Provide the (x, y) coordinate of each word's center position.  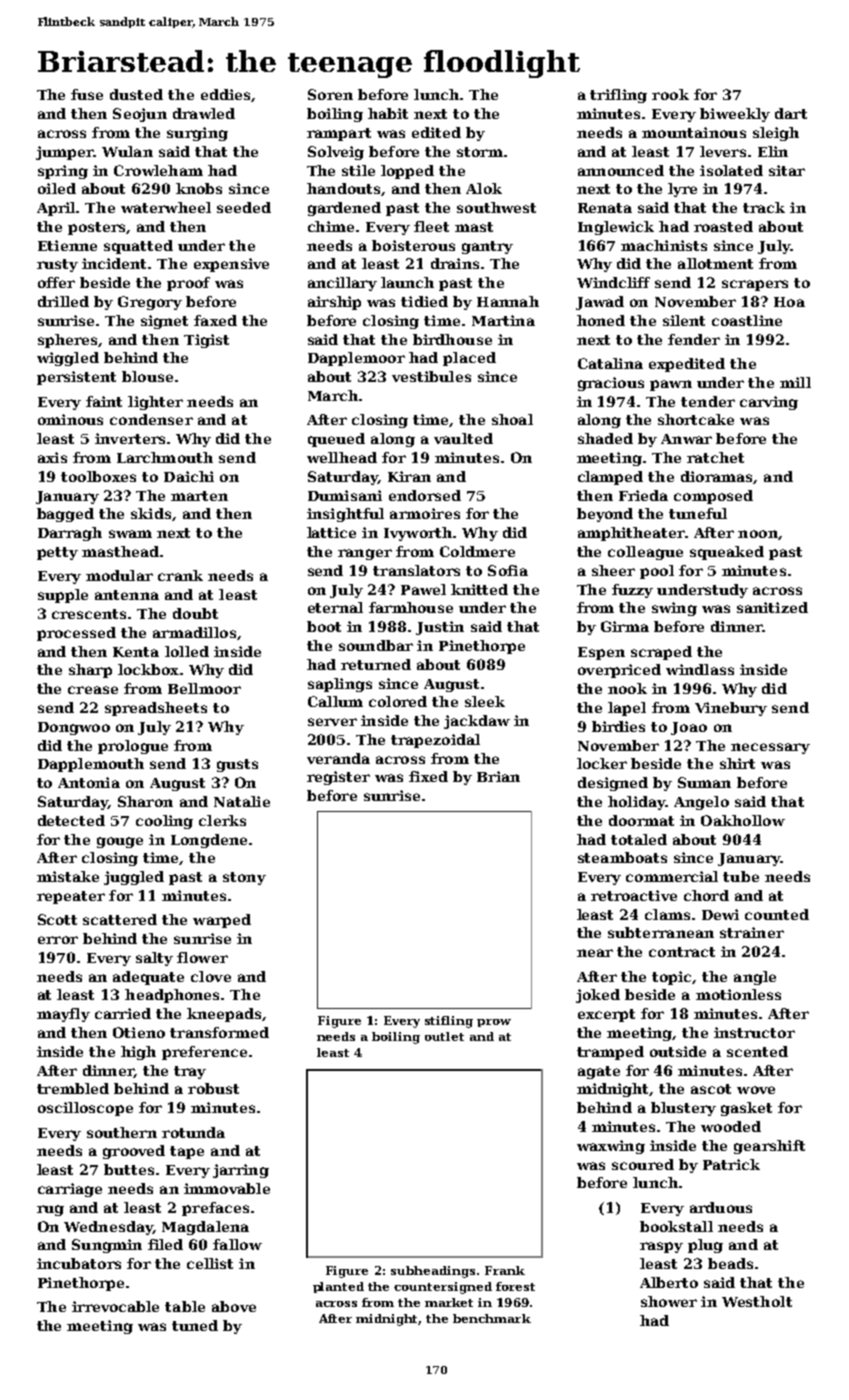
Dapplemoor (356, 359)
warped (222, 921)
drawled (204, 113)
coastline (747, 320)
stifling (449, 1022)
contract (682, 952)
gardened (344, 209)
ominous (70, 419)
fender (694, 339)
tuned (195, 1325)
